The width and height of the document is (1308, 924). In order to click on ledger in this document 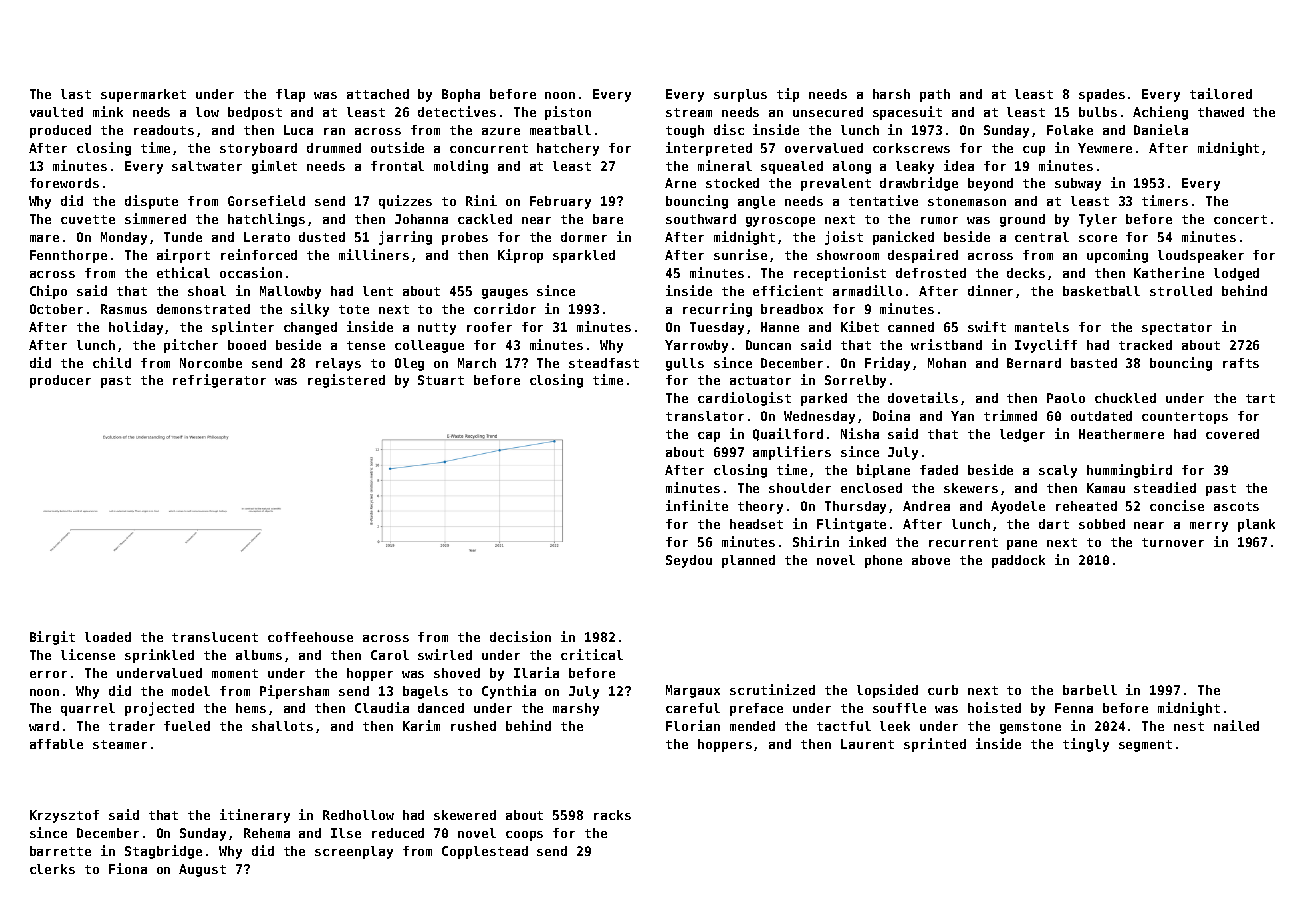, I will do `click(1022, 435)`.
